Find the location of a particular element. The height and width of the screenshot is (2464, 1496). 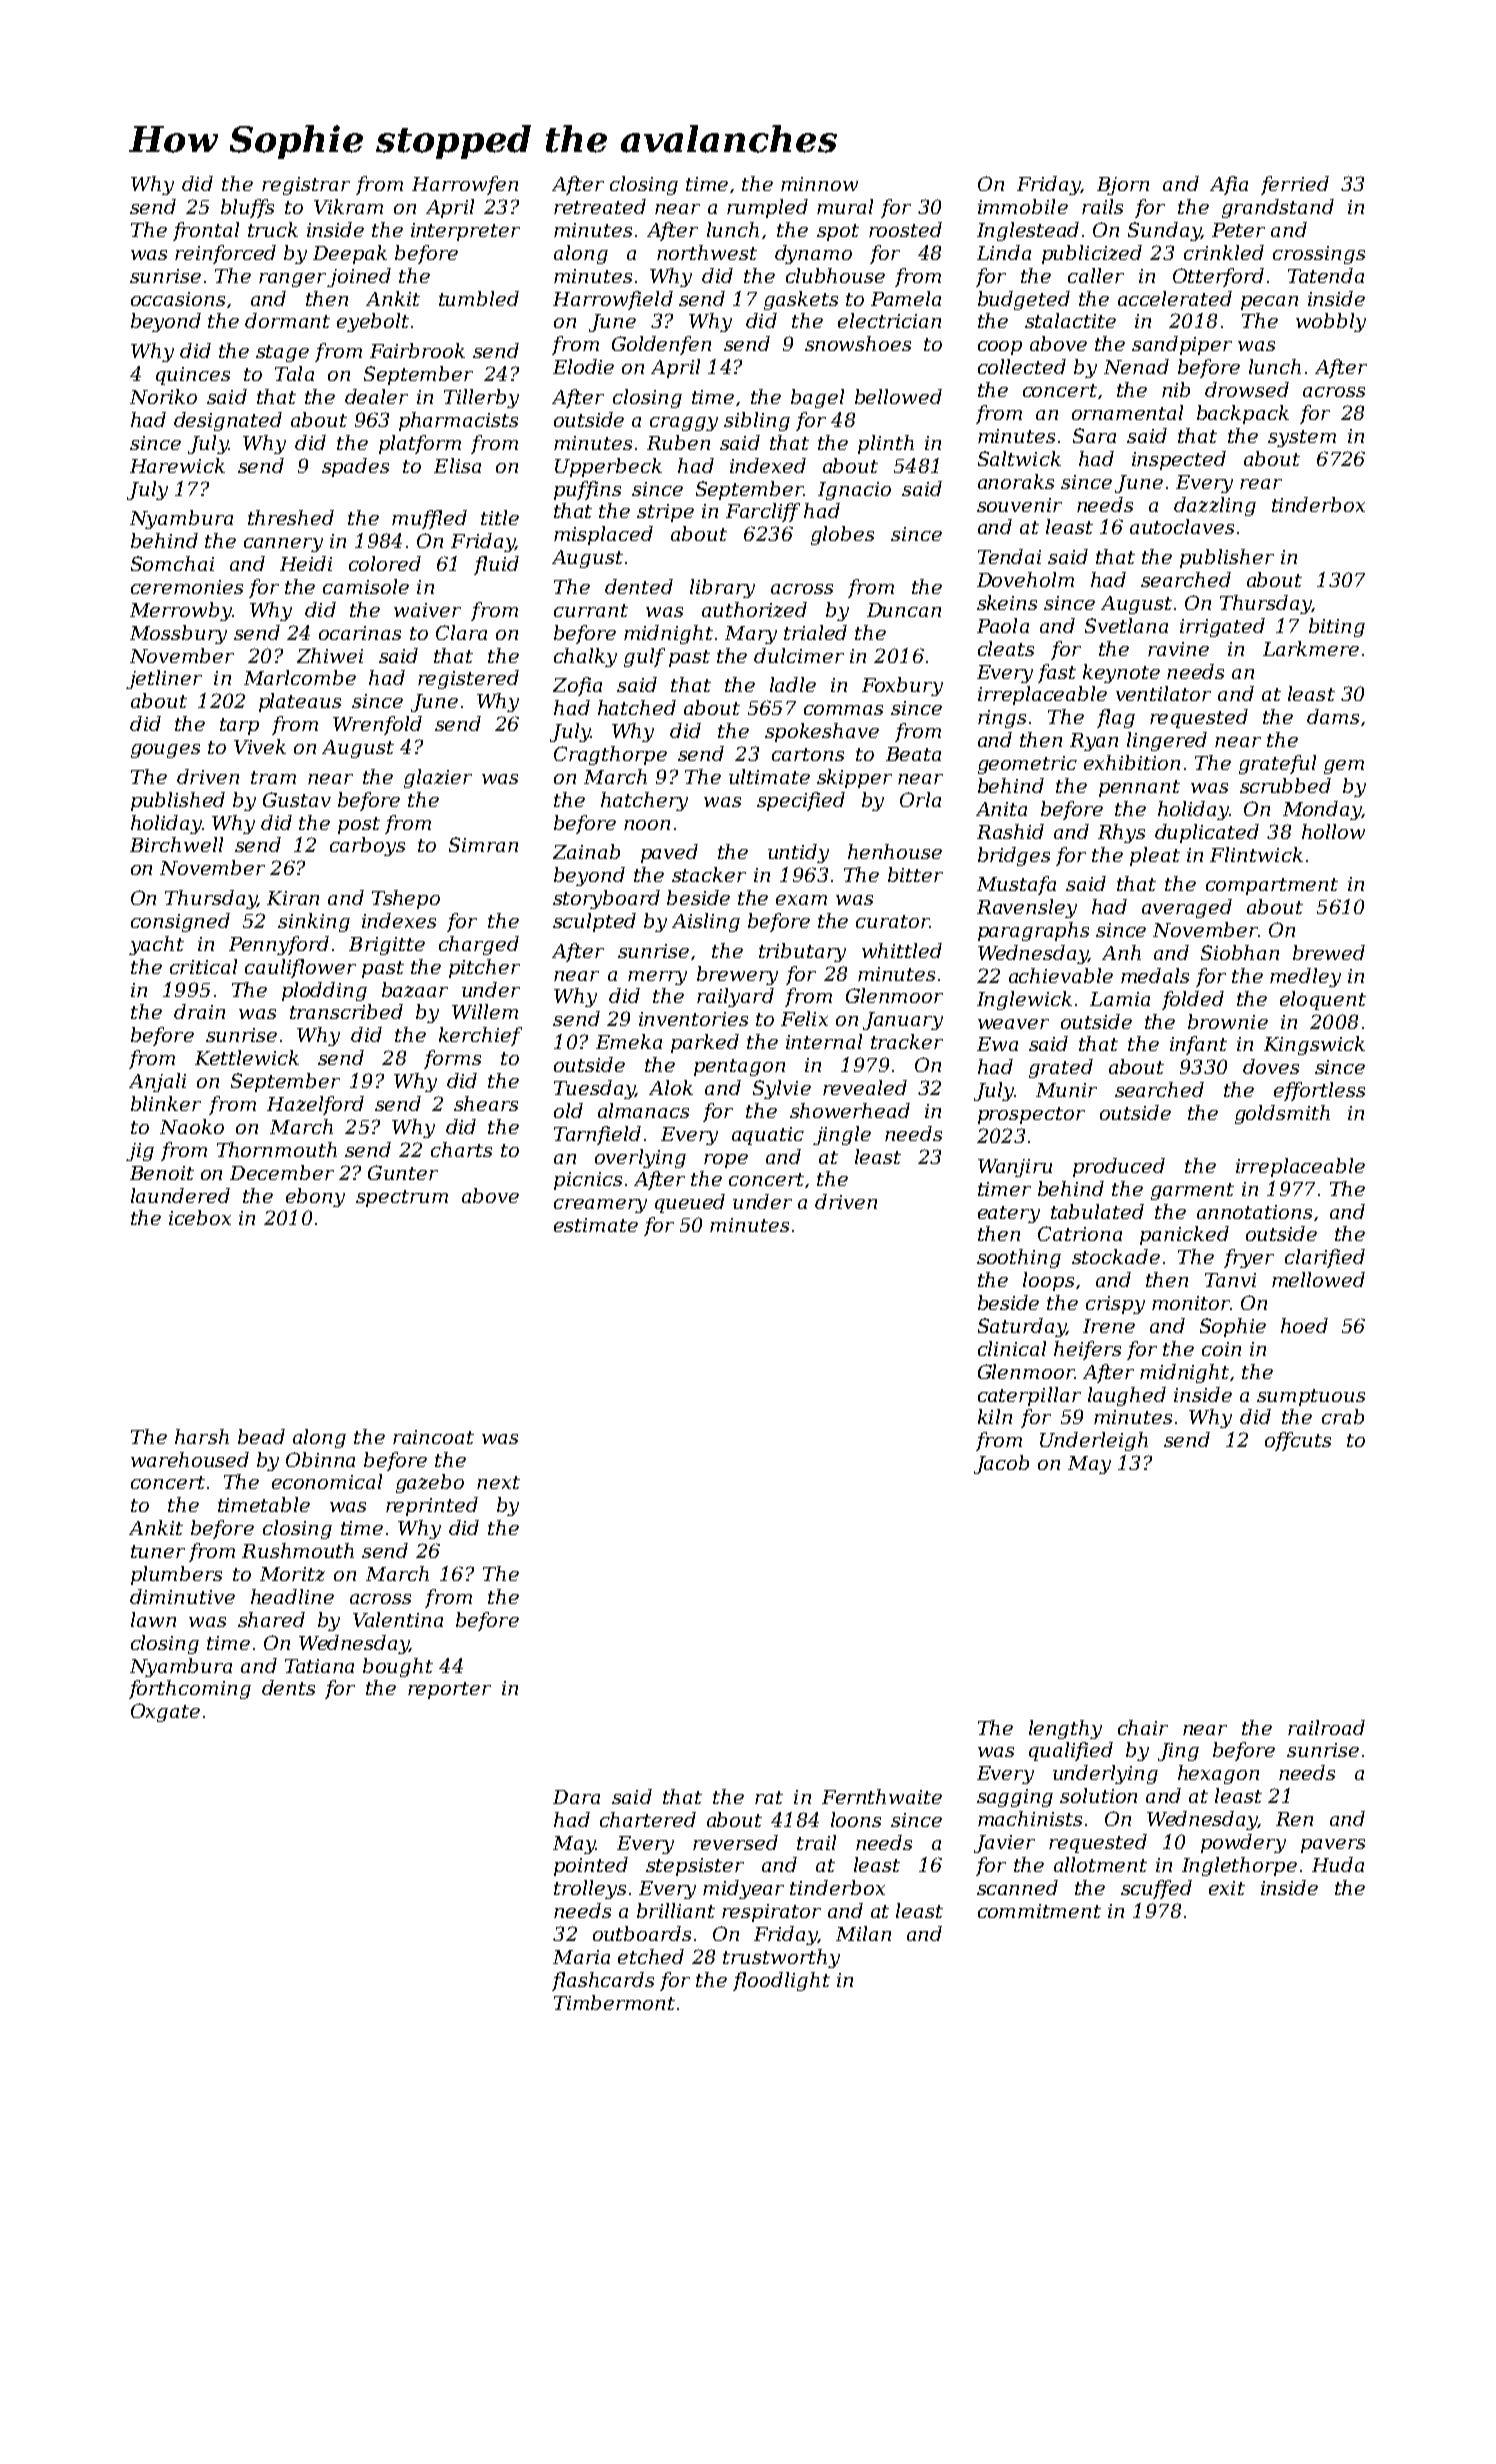

Birchwell is located at coordinates (176, 844).
